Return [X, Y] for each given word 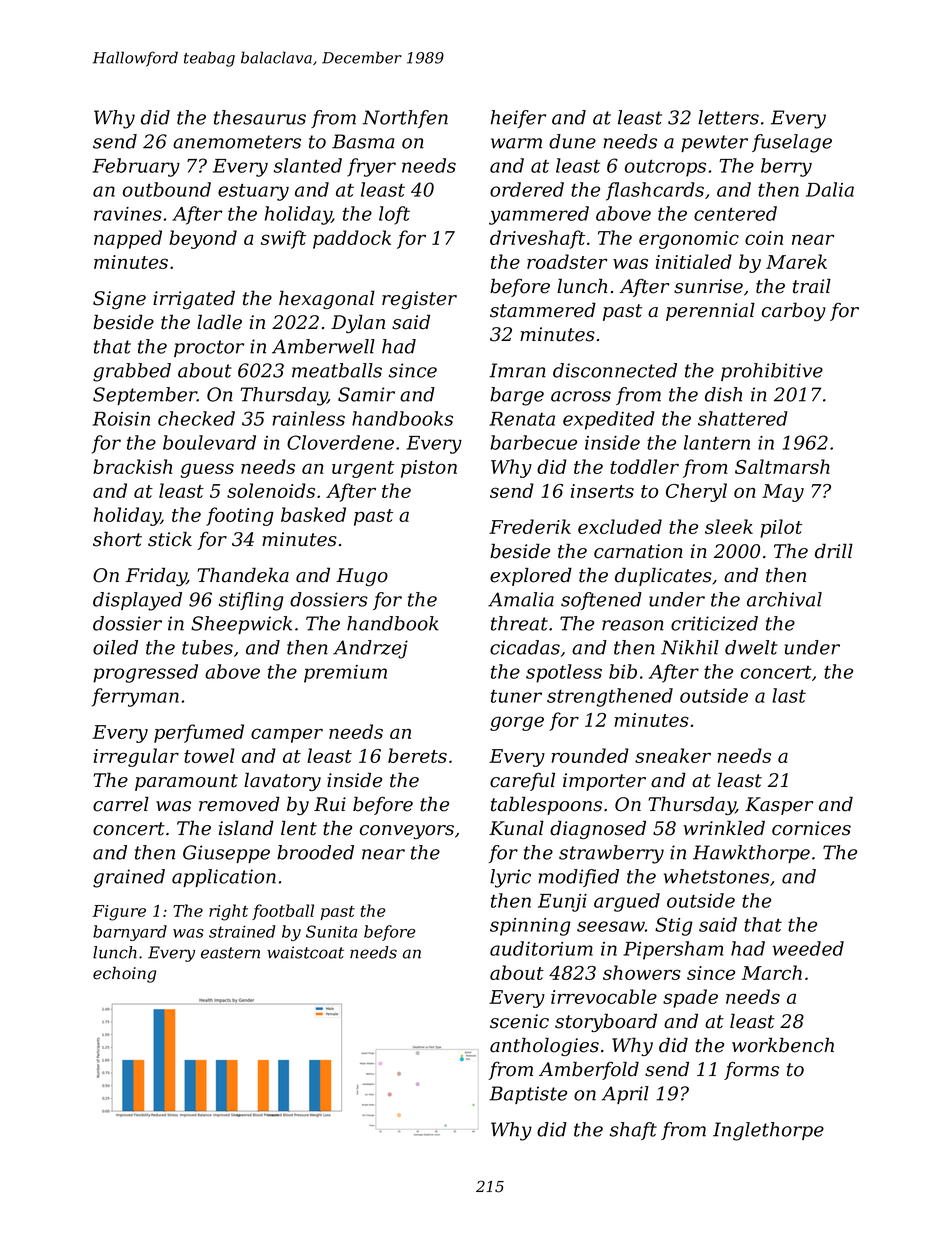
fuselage [792, 143]
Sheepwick [241, 625]
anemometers [237, 142]
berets [417, 755]
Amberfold [589, 1070]
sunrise [708, 286]
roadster [567, 261]
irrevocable [604, 996]
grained [129, 878]
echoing [124, 974]
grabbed [132, 372]
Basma [363, 141]
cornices [811, 828]
